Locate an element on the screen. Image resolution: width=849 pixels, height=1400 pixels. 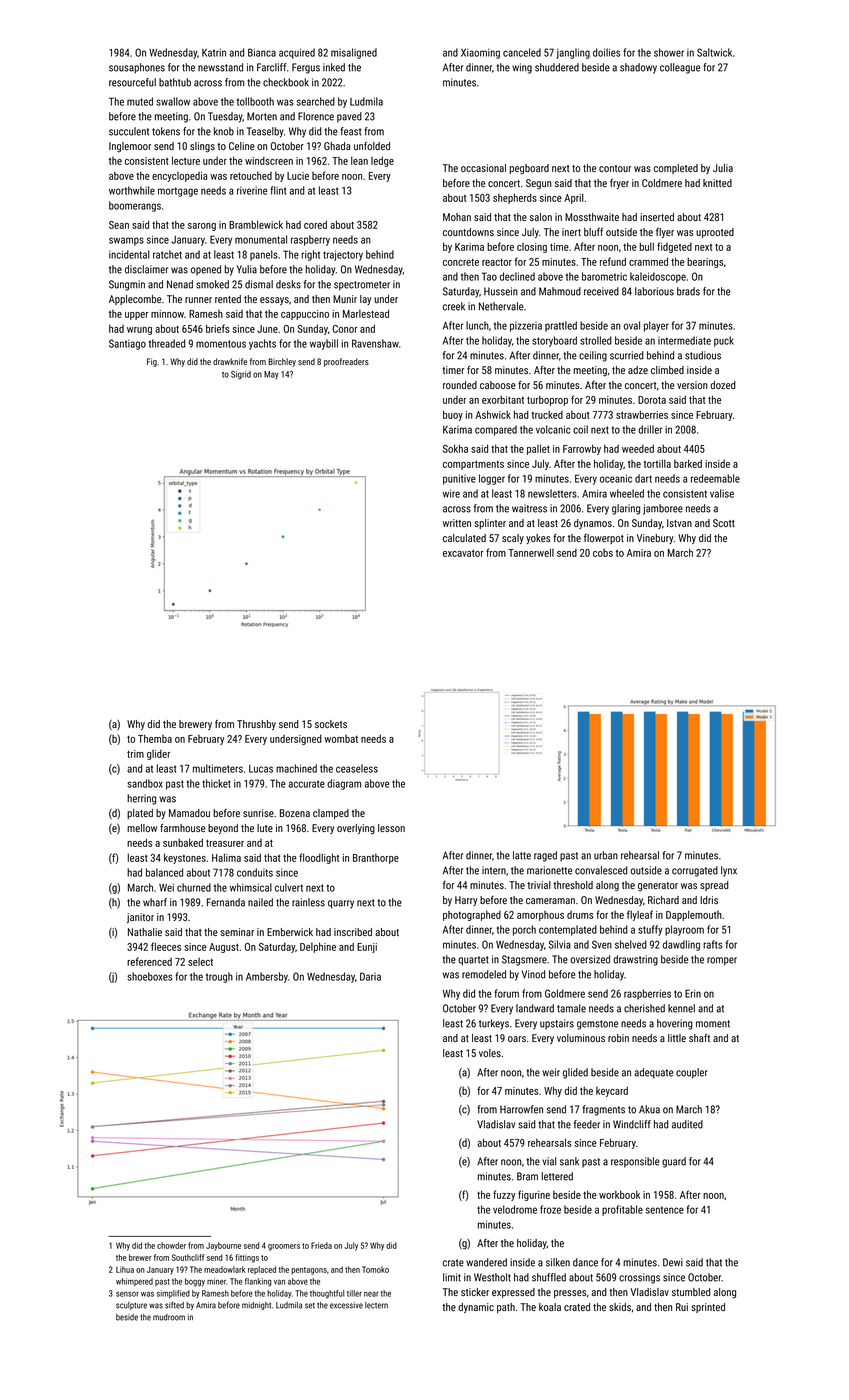
doilies is located at coordinates (606, 52).
